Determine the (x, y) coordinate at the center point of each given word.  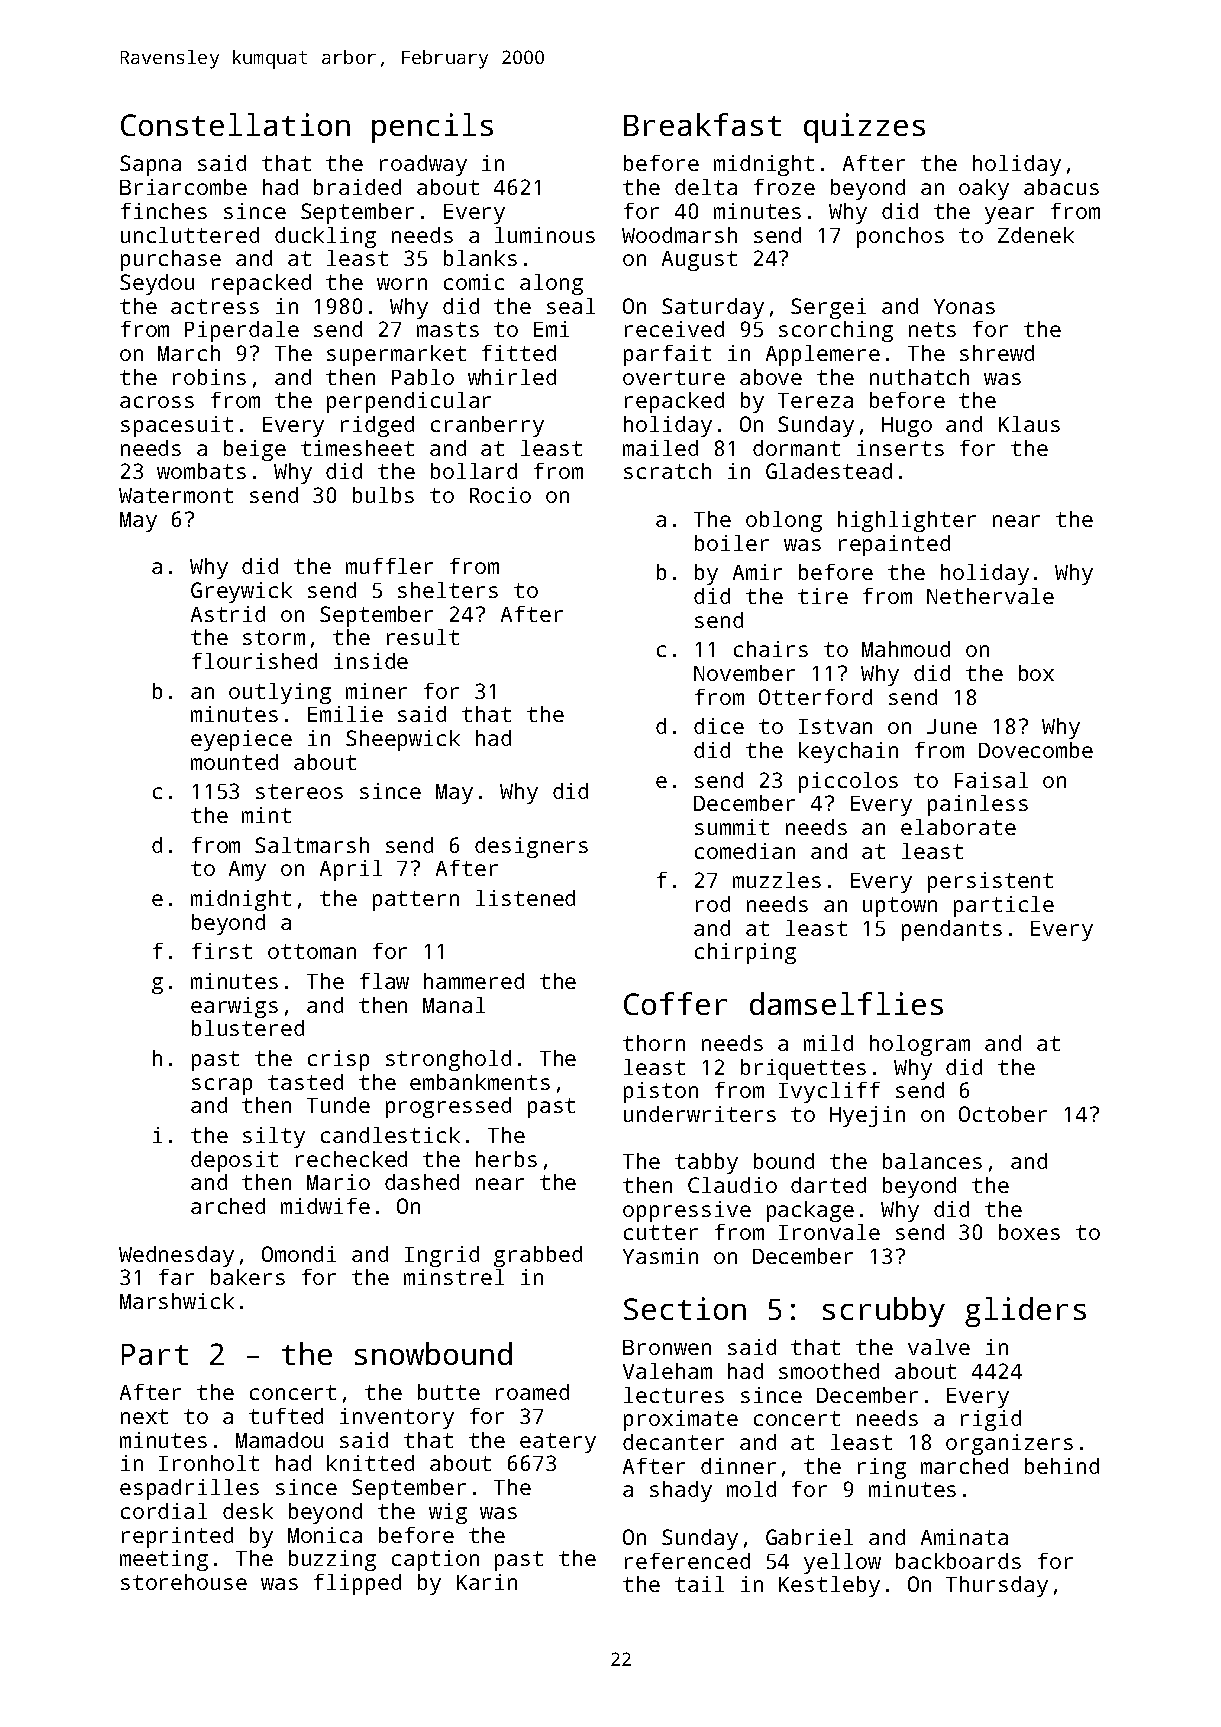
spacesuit (177, 426)
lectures (674, 1395)
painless (978, 805)
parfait (667, 355)
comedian (745, 851)
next (144, 1416)
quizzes (864, 128)
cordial (164, 1511)
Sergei (828, 308)
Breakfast (702, 124)
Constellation (235, 124)
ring (882, 1468)
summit (732, 827)
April (351, 870)
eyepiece (241, 740)
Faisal (991, 780)
